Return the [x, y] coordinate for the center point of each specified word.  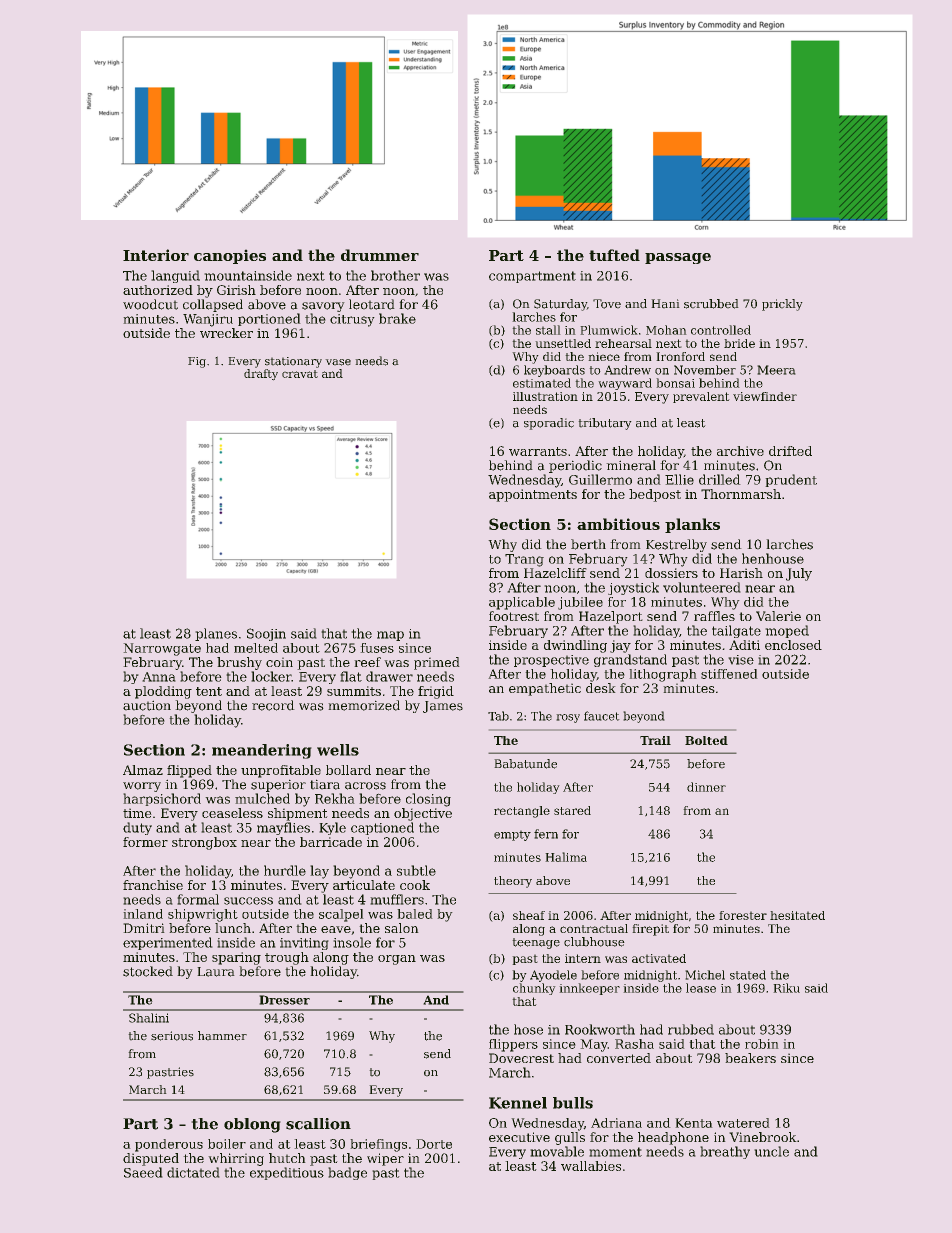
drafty [261, 375]
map [390, 636]
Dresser [284, 1000]
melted [256, 648]
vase [338, 362]
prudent [791, 480]
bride [739, 343]
